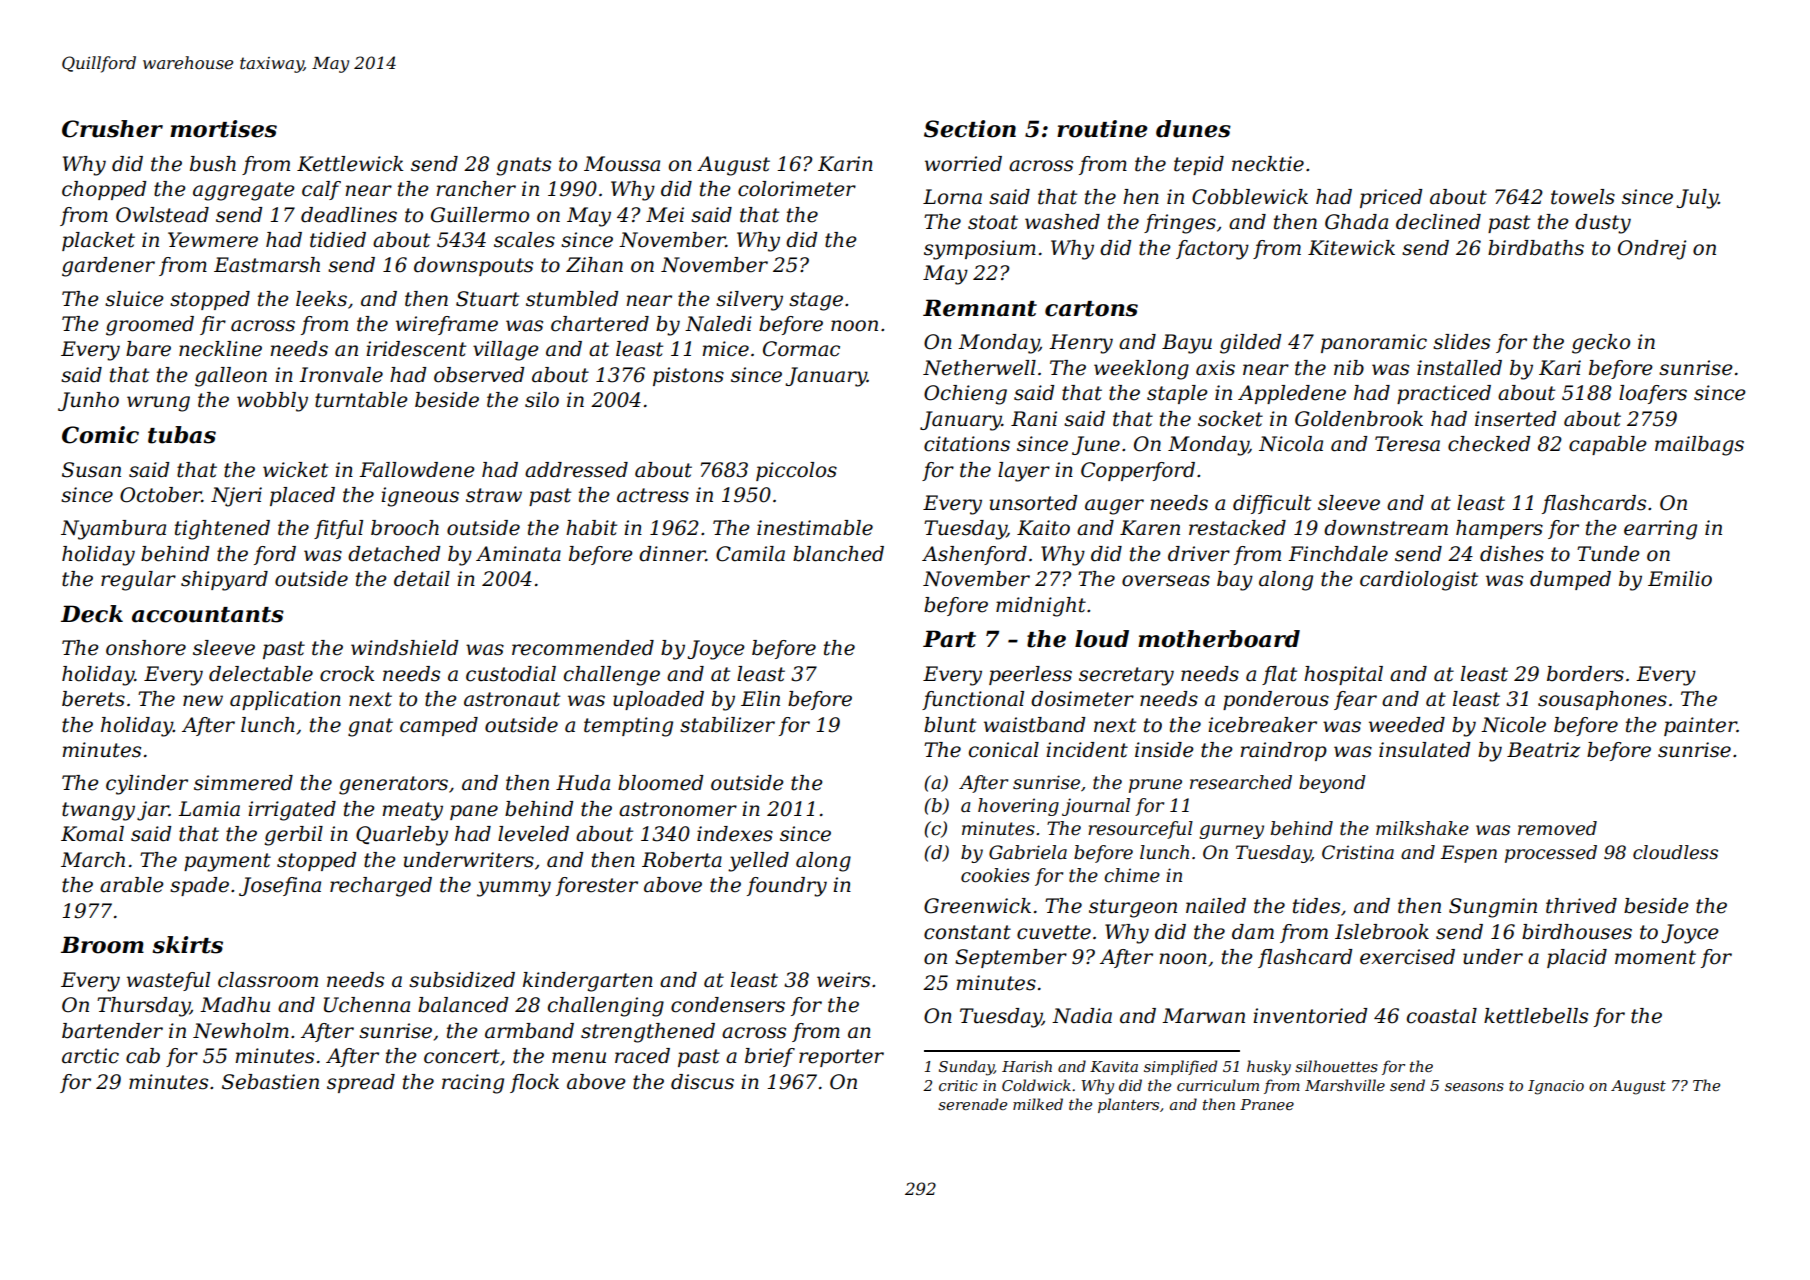  What do you see at coordinates (439, 726) in the image?
I see `camped` at bounding box center [439, 726].
